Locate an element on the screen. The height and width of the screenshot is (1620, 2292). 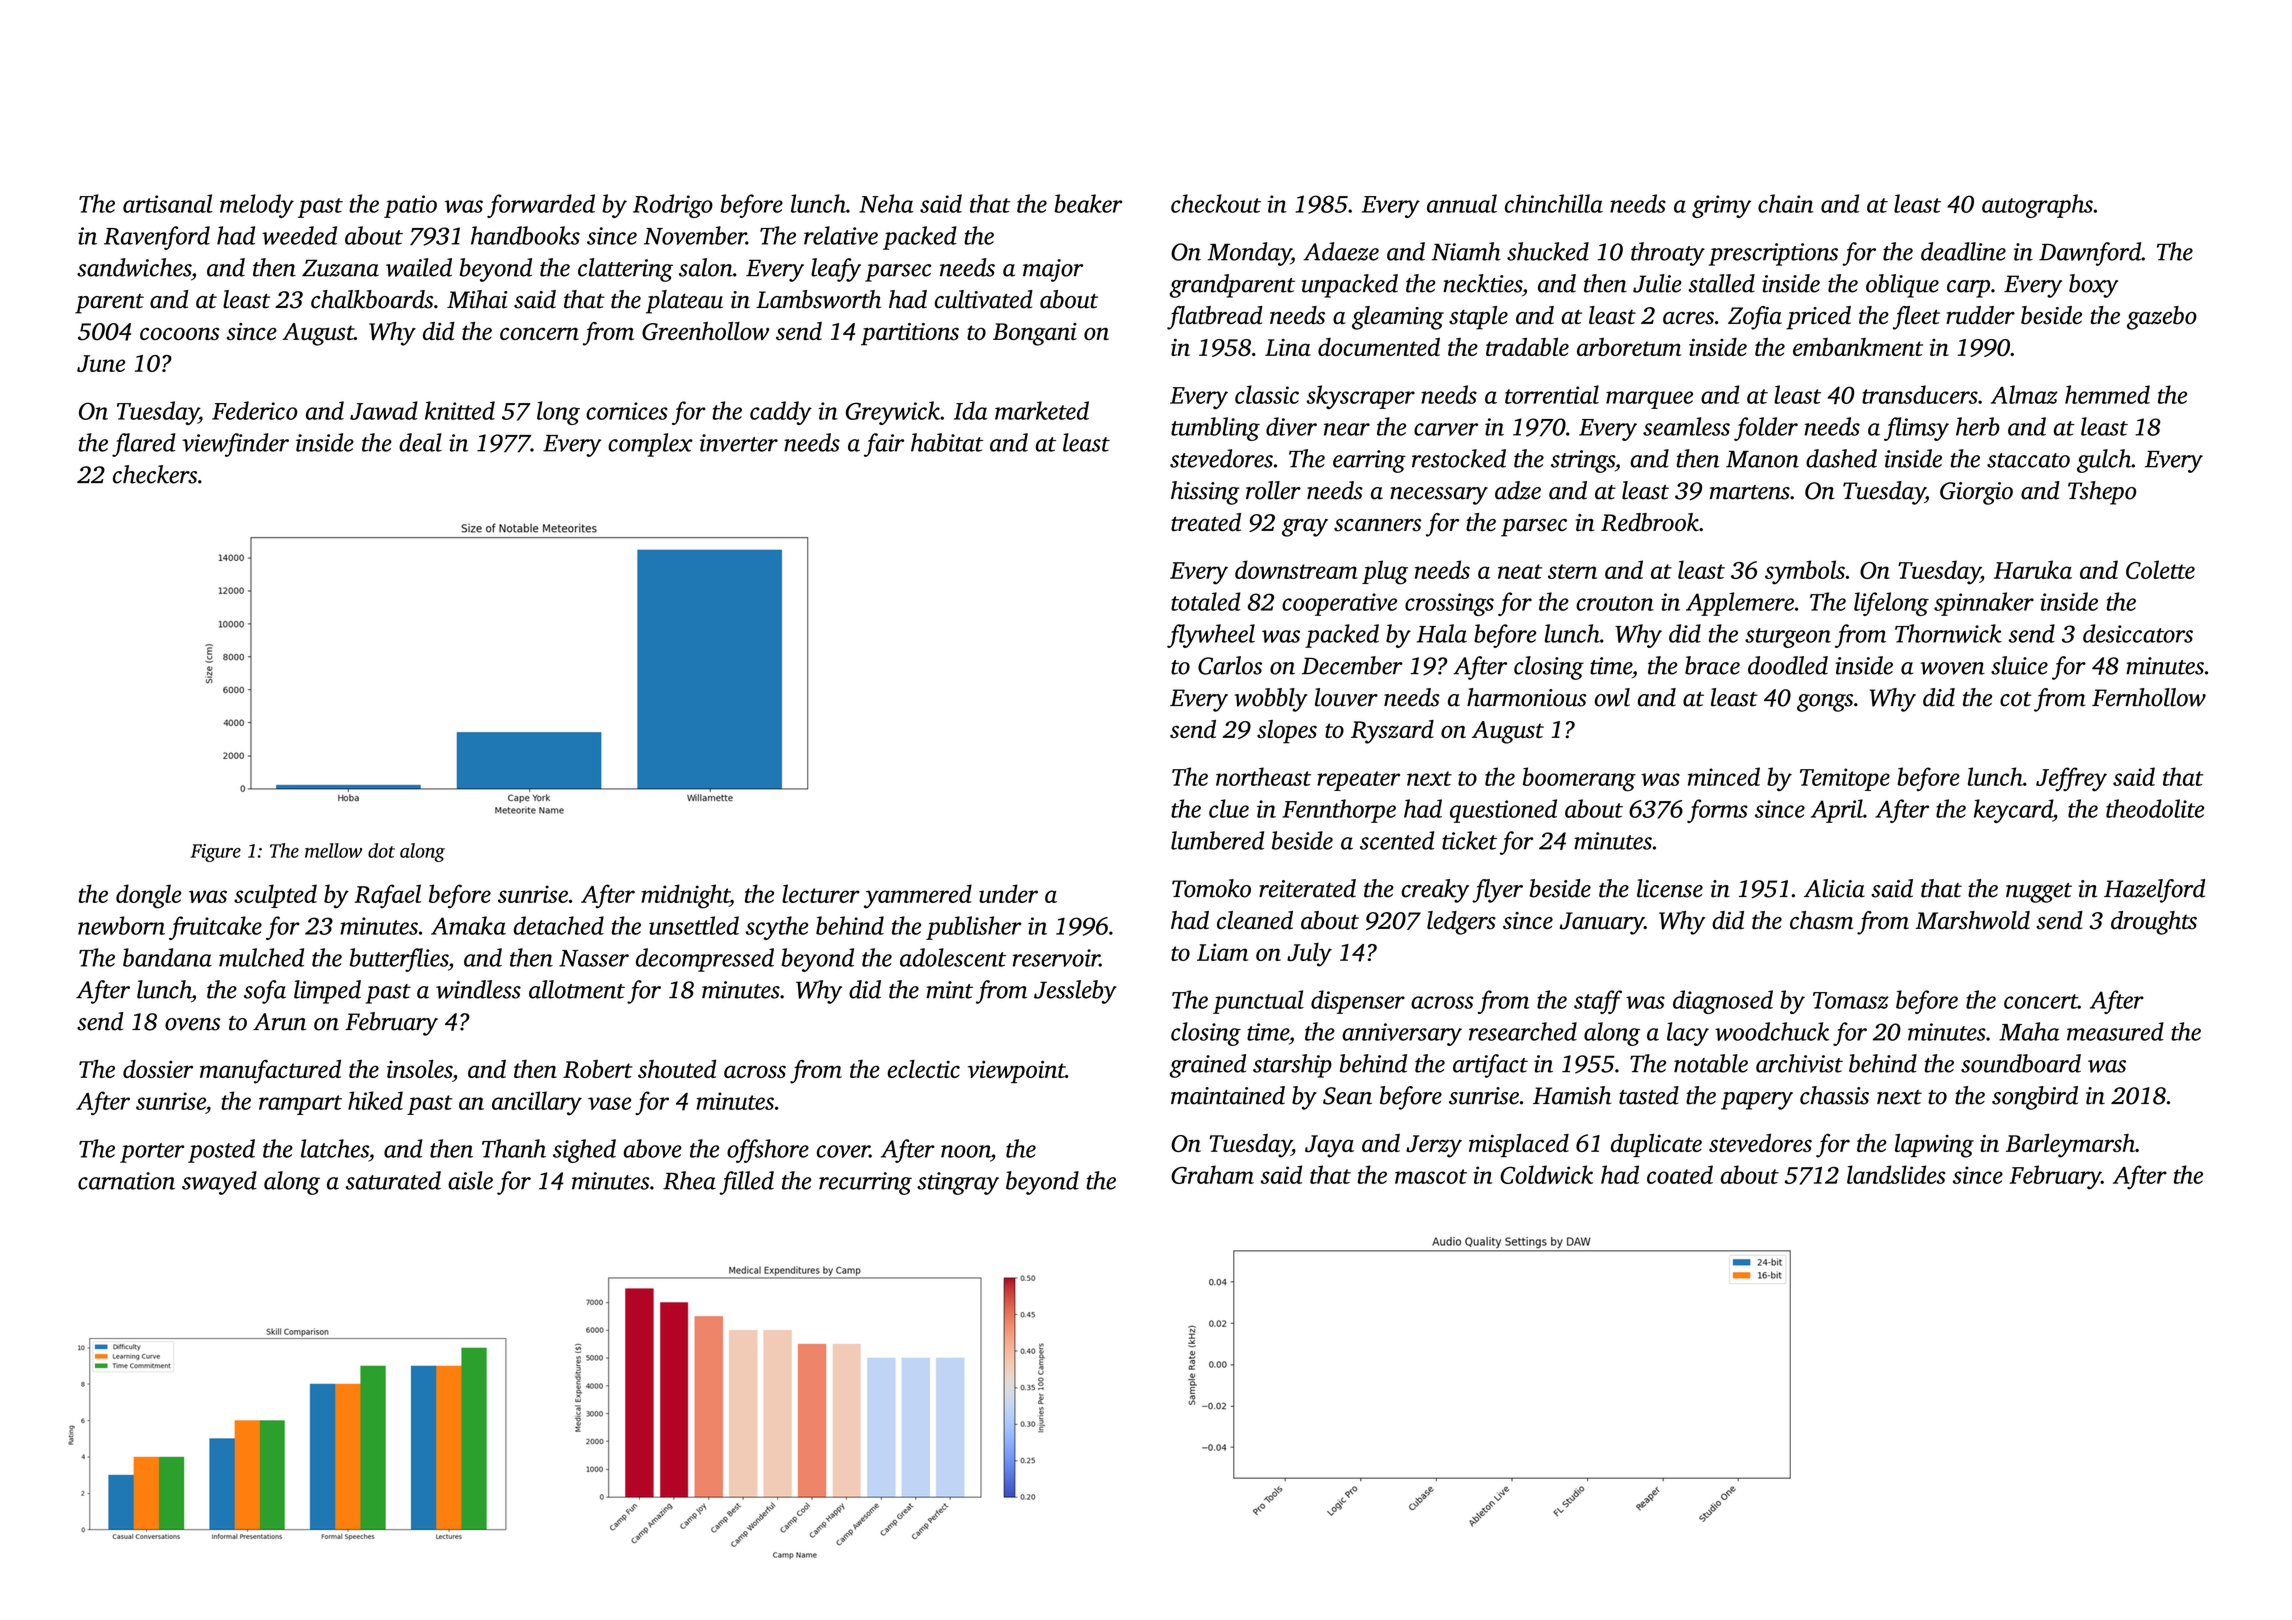
crouton is located at coordinates (1615, 603).
